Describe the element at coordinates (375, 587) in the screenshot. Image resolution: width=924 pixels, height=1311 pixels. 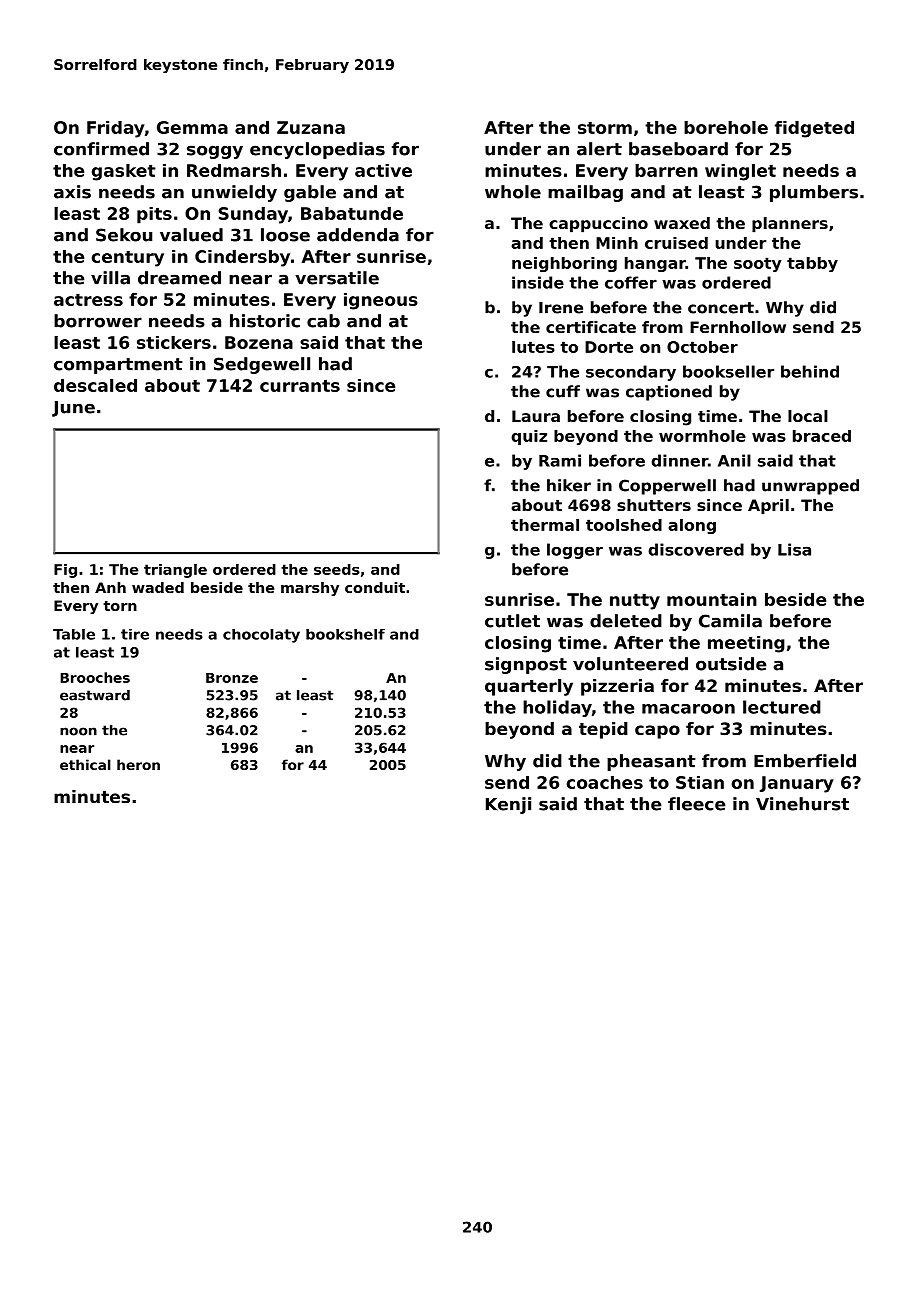
I see `conduit` at that location.
